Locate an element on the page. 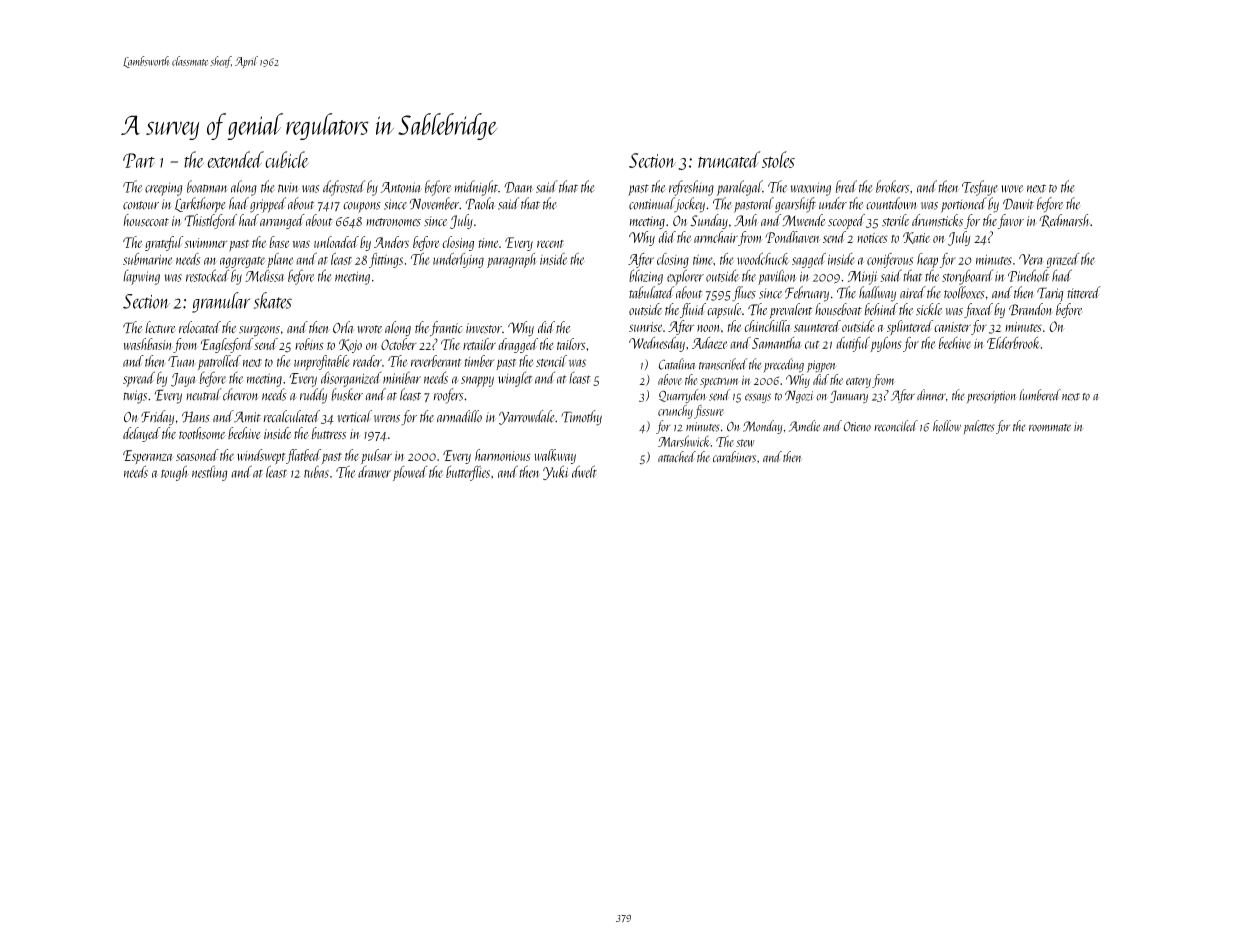 The image size is (1233, 952). lumbered is located at coordinates (1040, 395).
